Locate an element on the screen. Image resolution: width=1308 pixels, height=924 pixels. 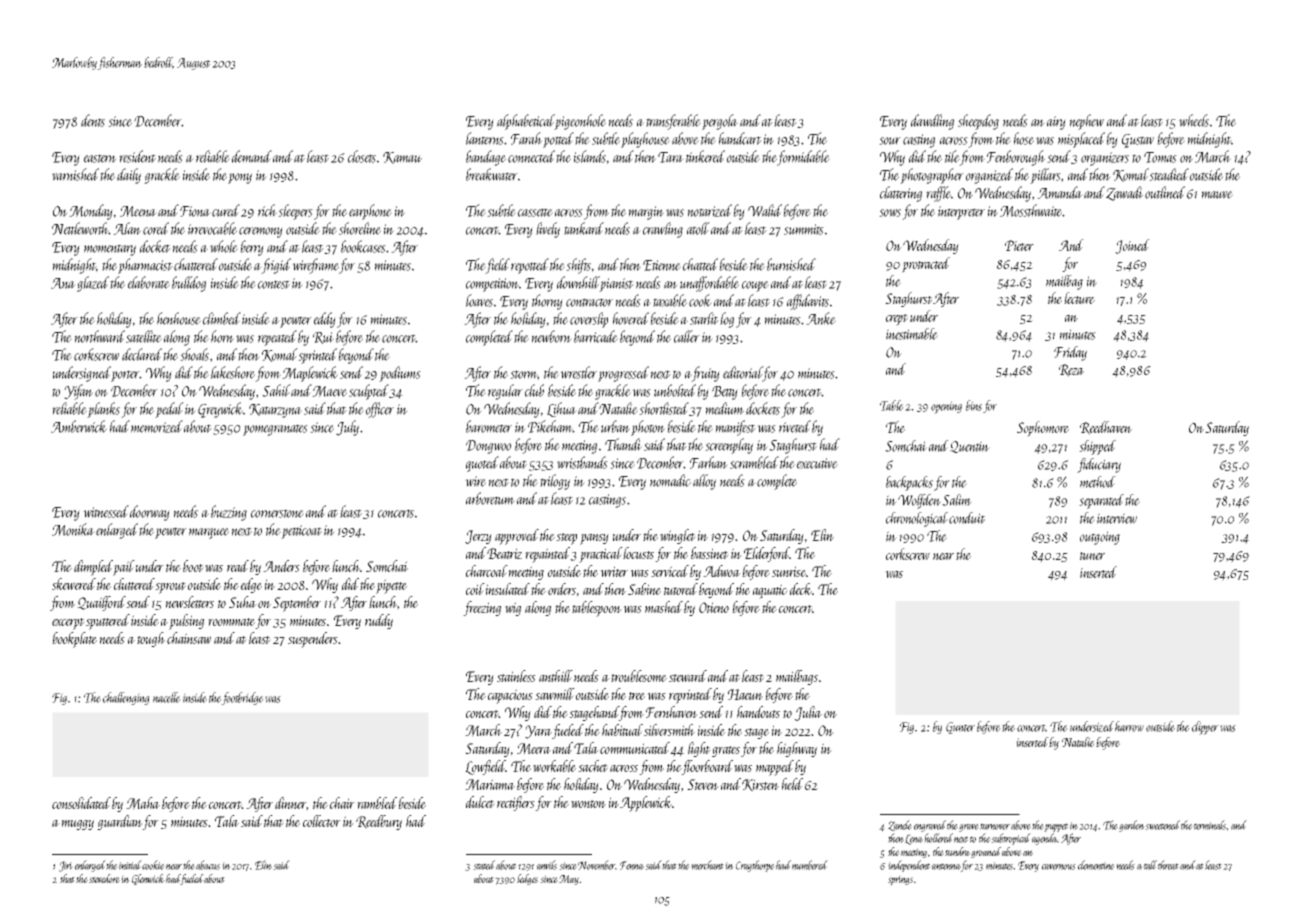
alphabetical is located at coordinates (526, 122).
